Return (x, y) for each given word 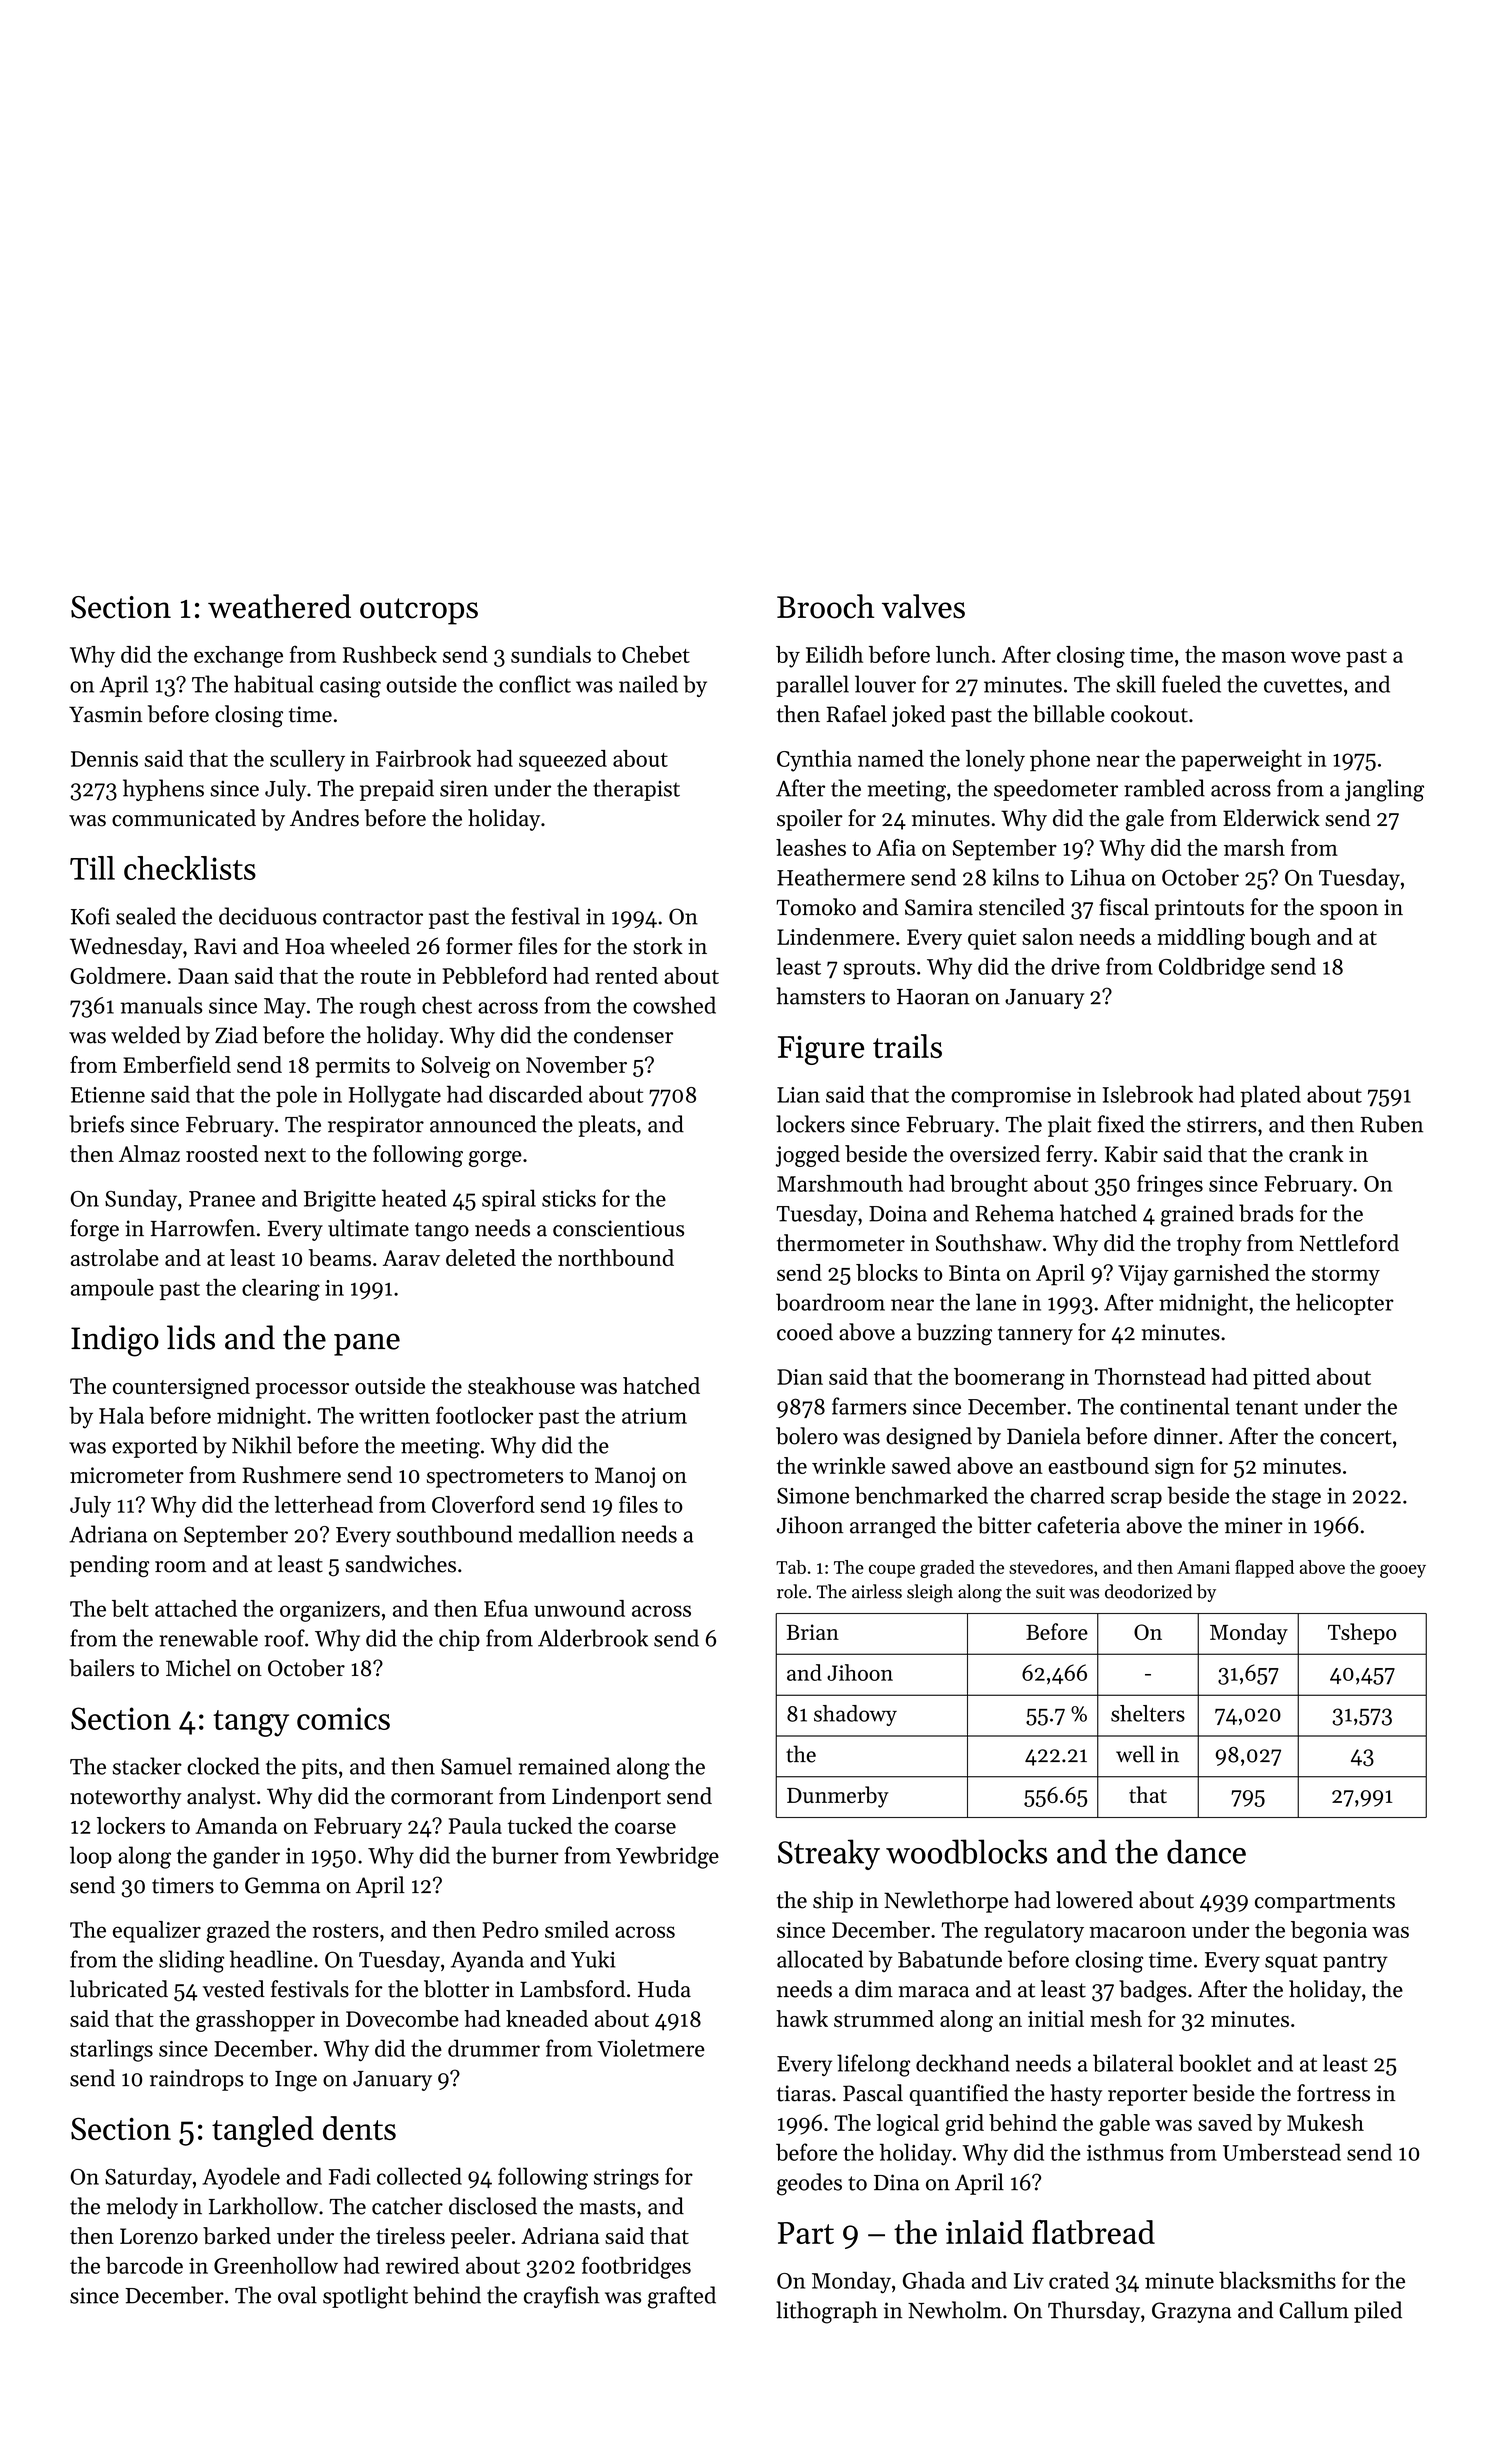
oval (297, 2295)
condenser (623, 1035)
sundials (551, 654)
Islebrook (1148, 1094)
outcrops (419, 611)
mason (1254, 657)
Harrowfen (202, 1228)
